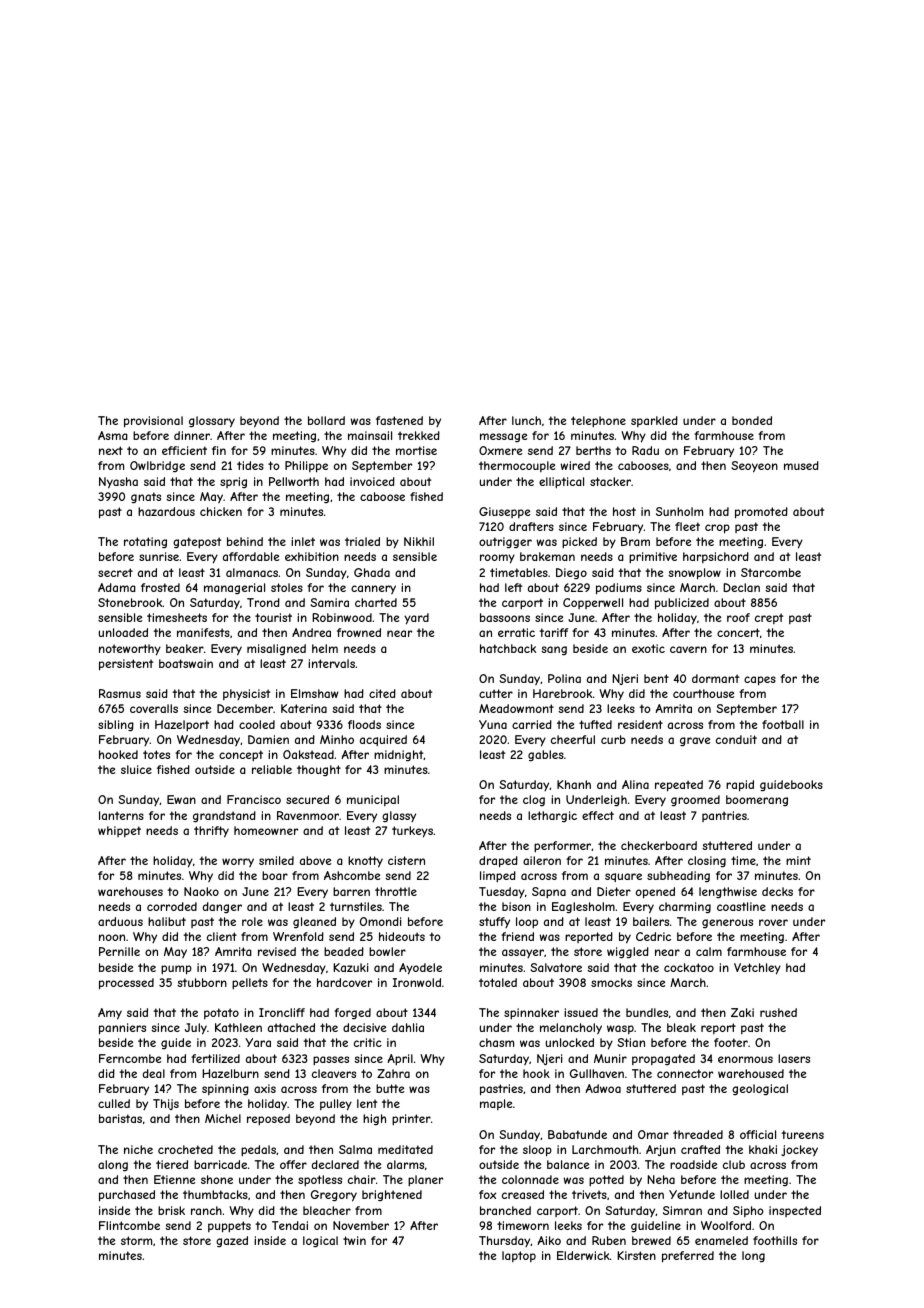  Describe the element at coordinates (130, 650) in the screenshot. I see `noteworthy` at that location.
